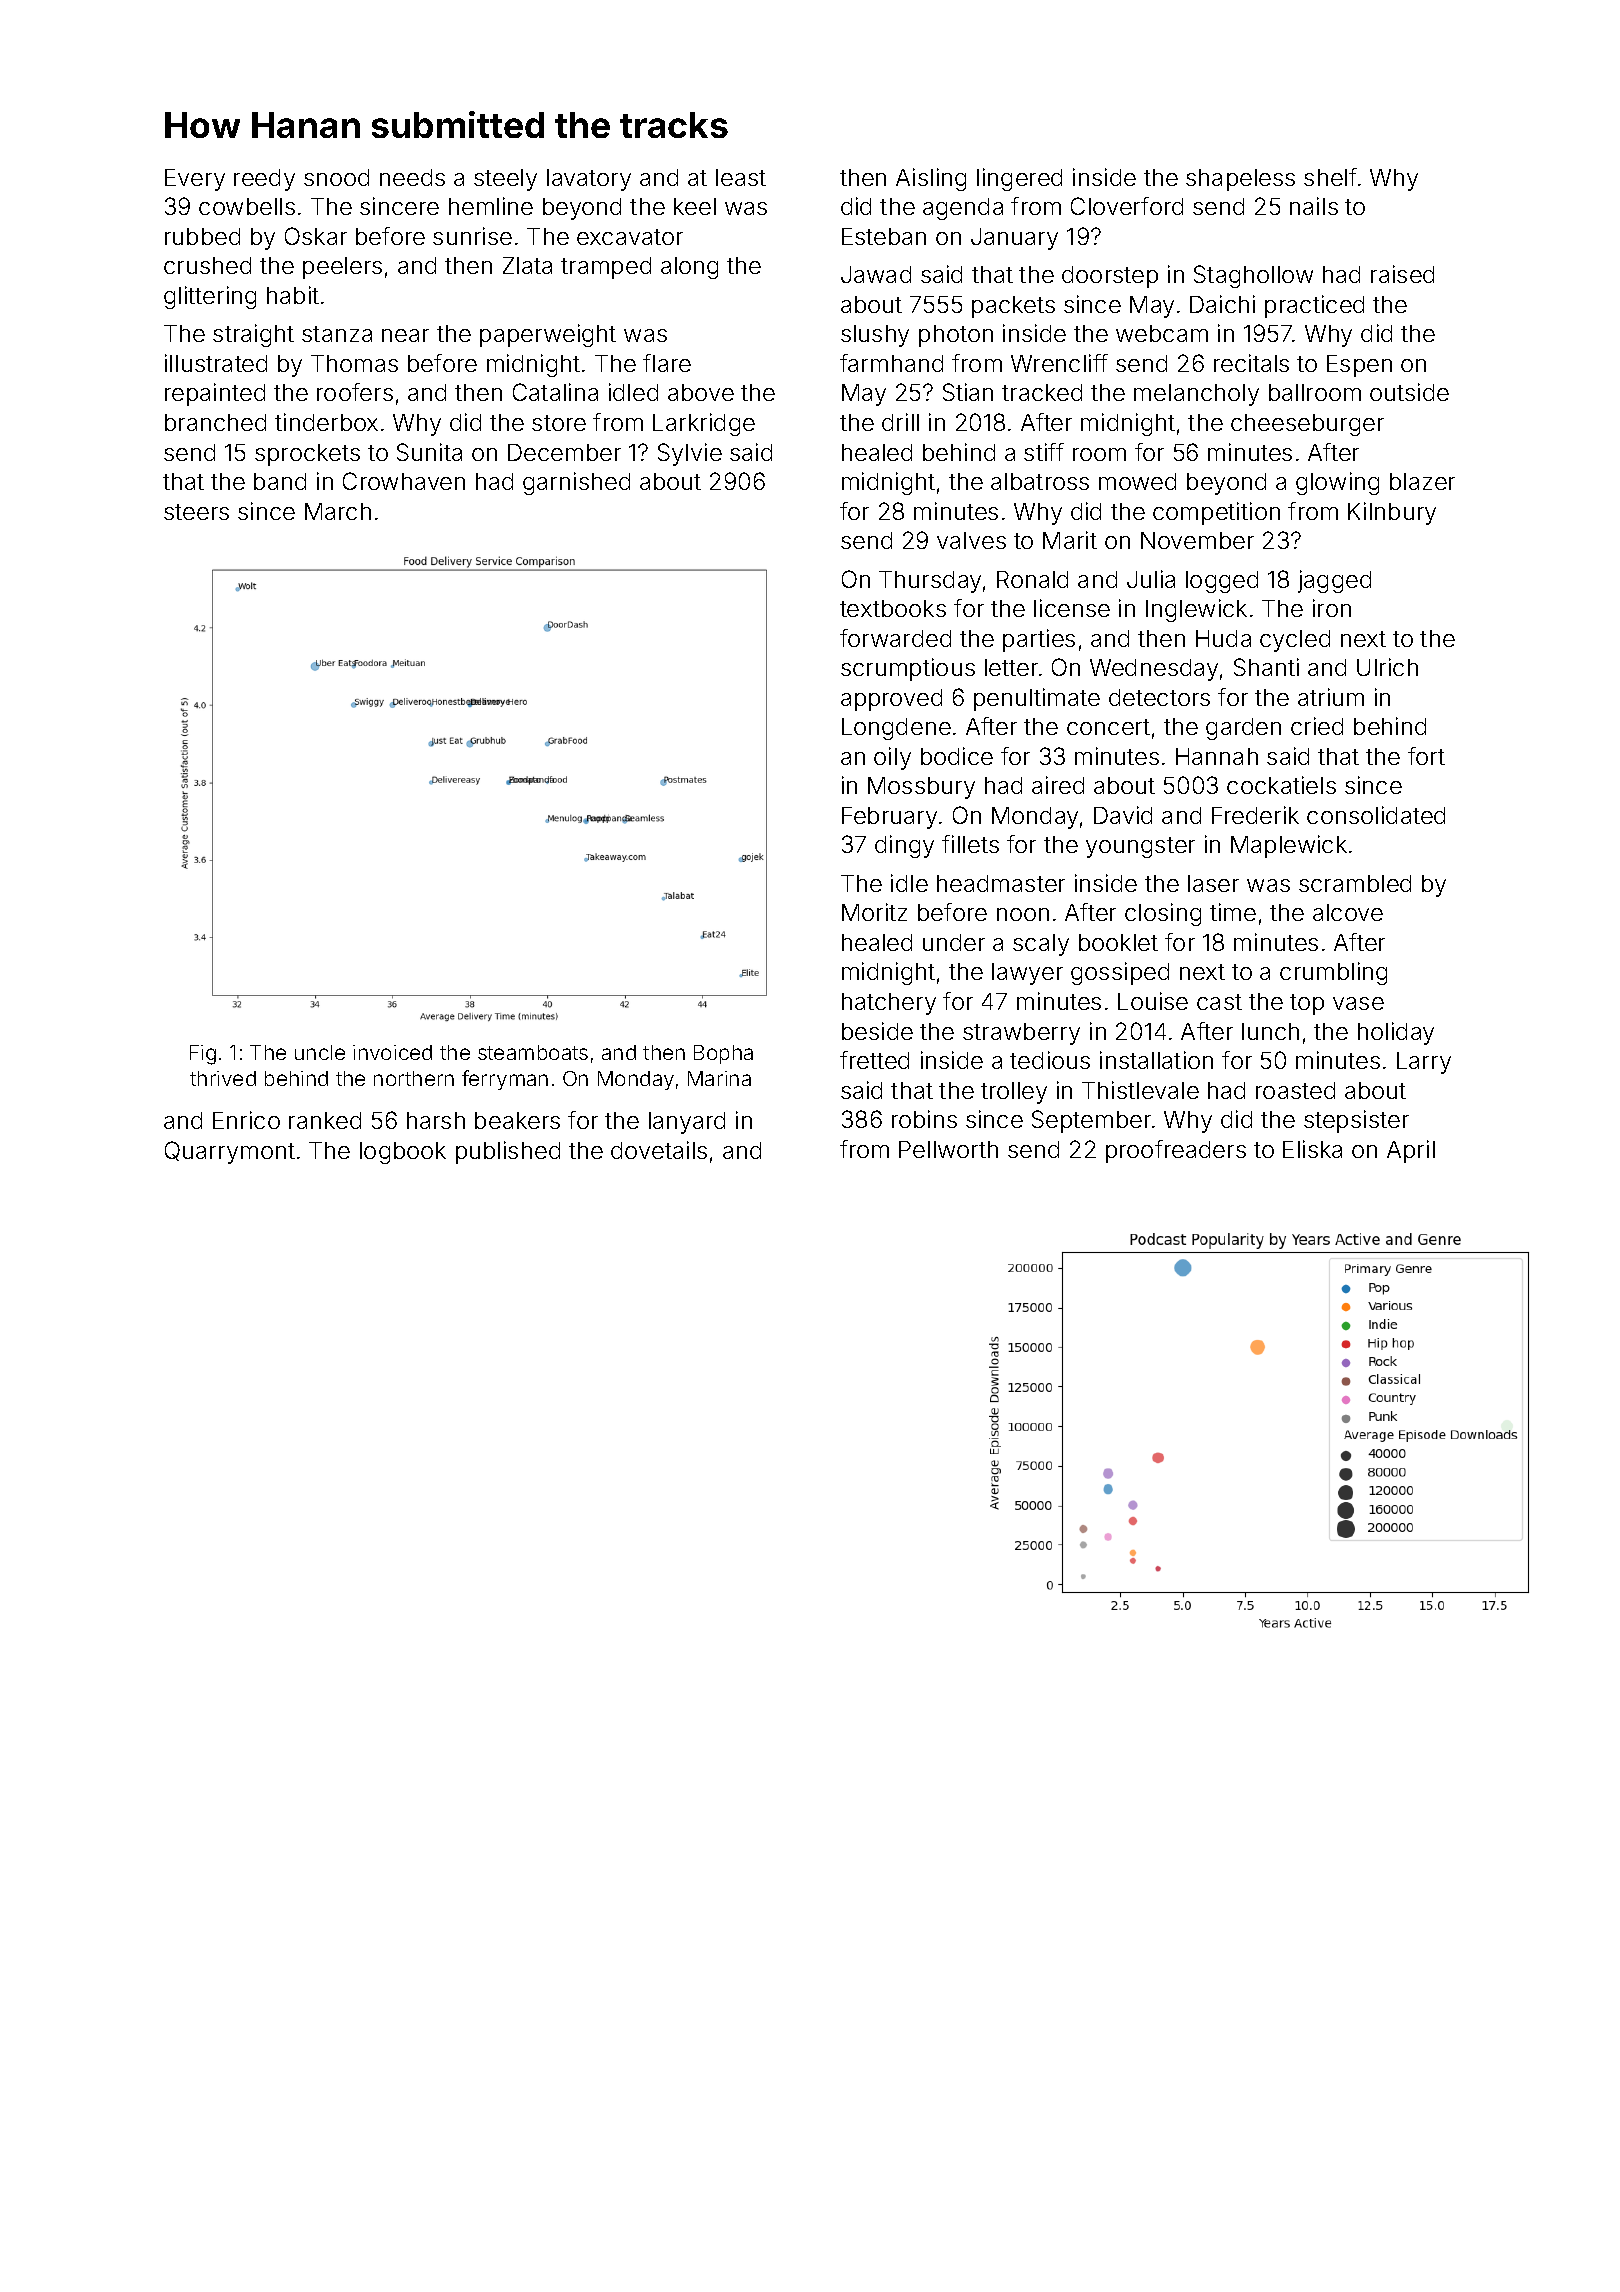  What do you see at coordinates (1255, 815) in the screenshot?
I see `Frederik` at bounding box center [1255, 815].
